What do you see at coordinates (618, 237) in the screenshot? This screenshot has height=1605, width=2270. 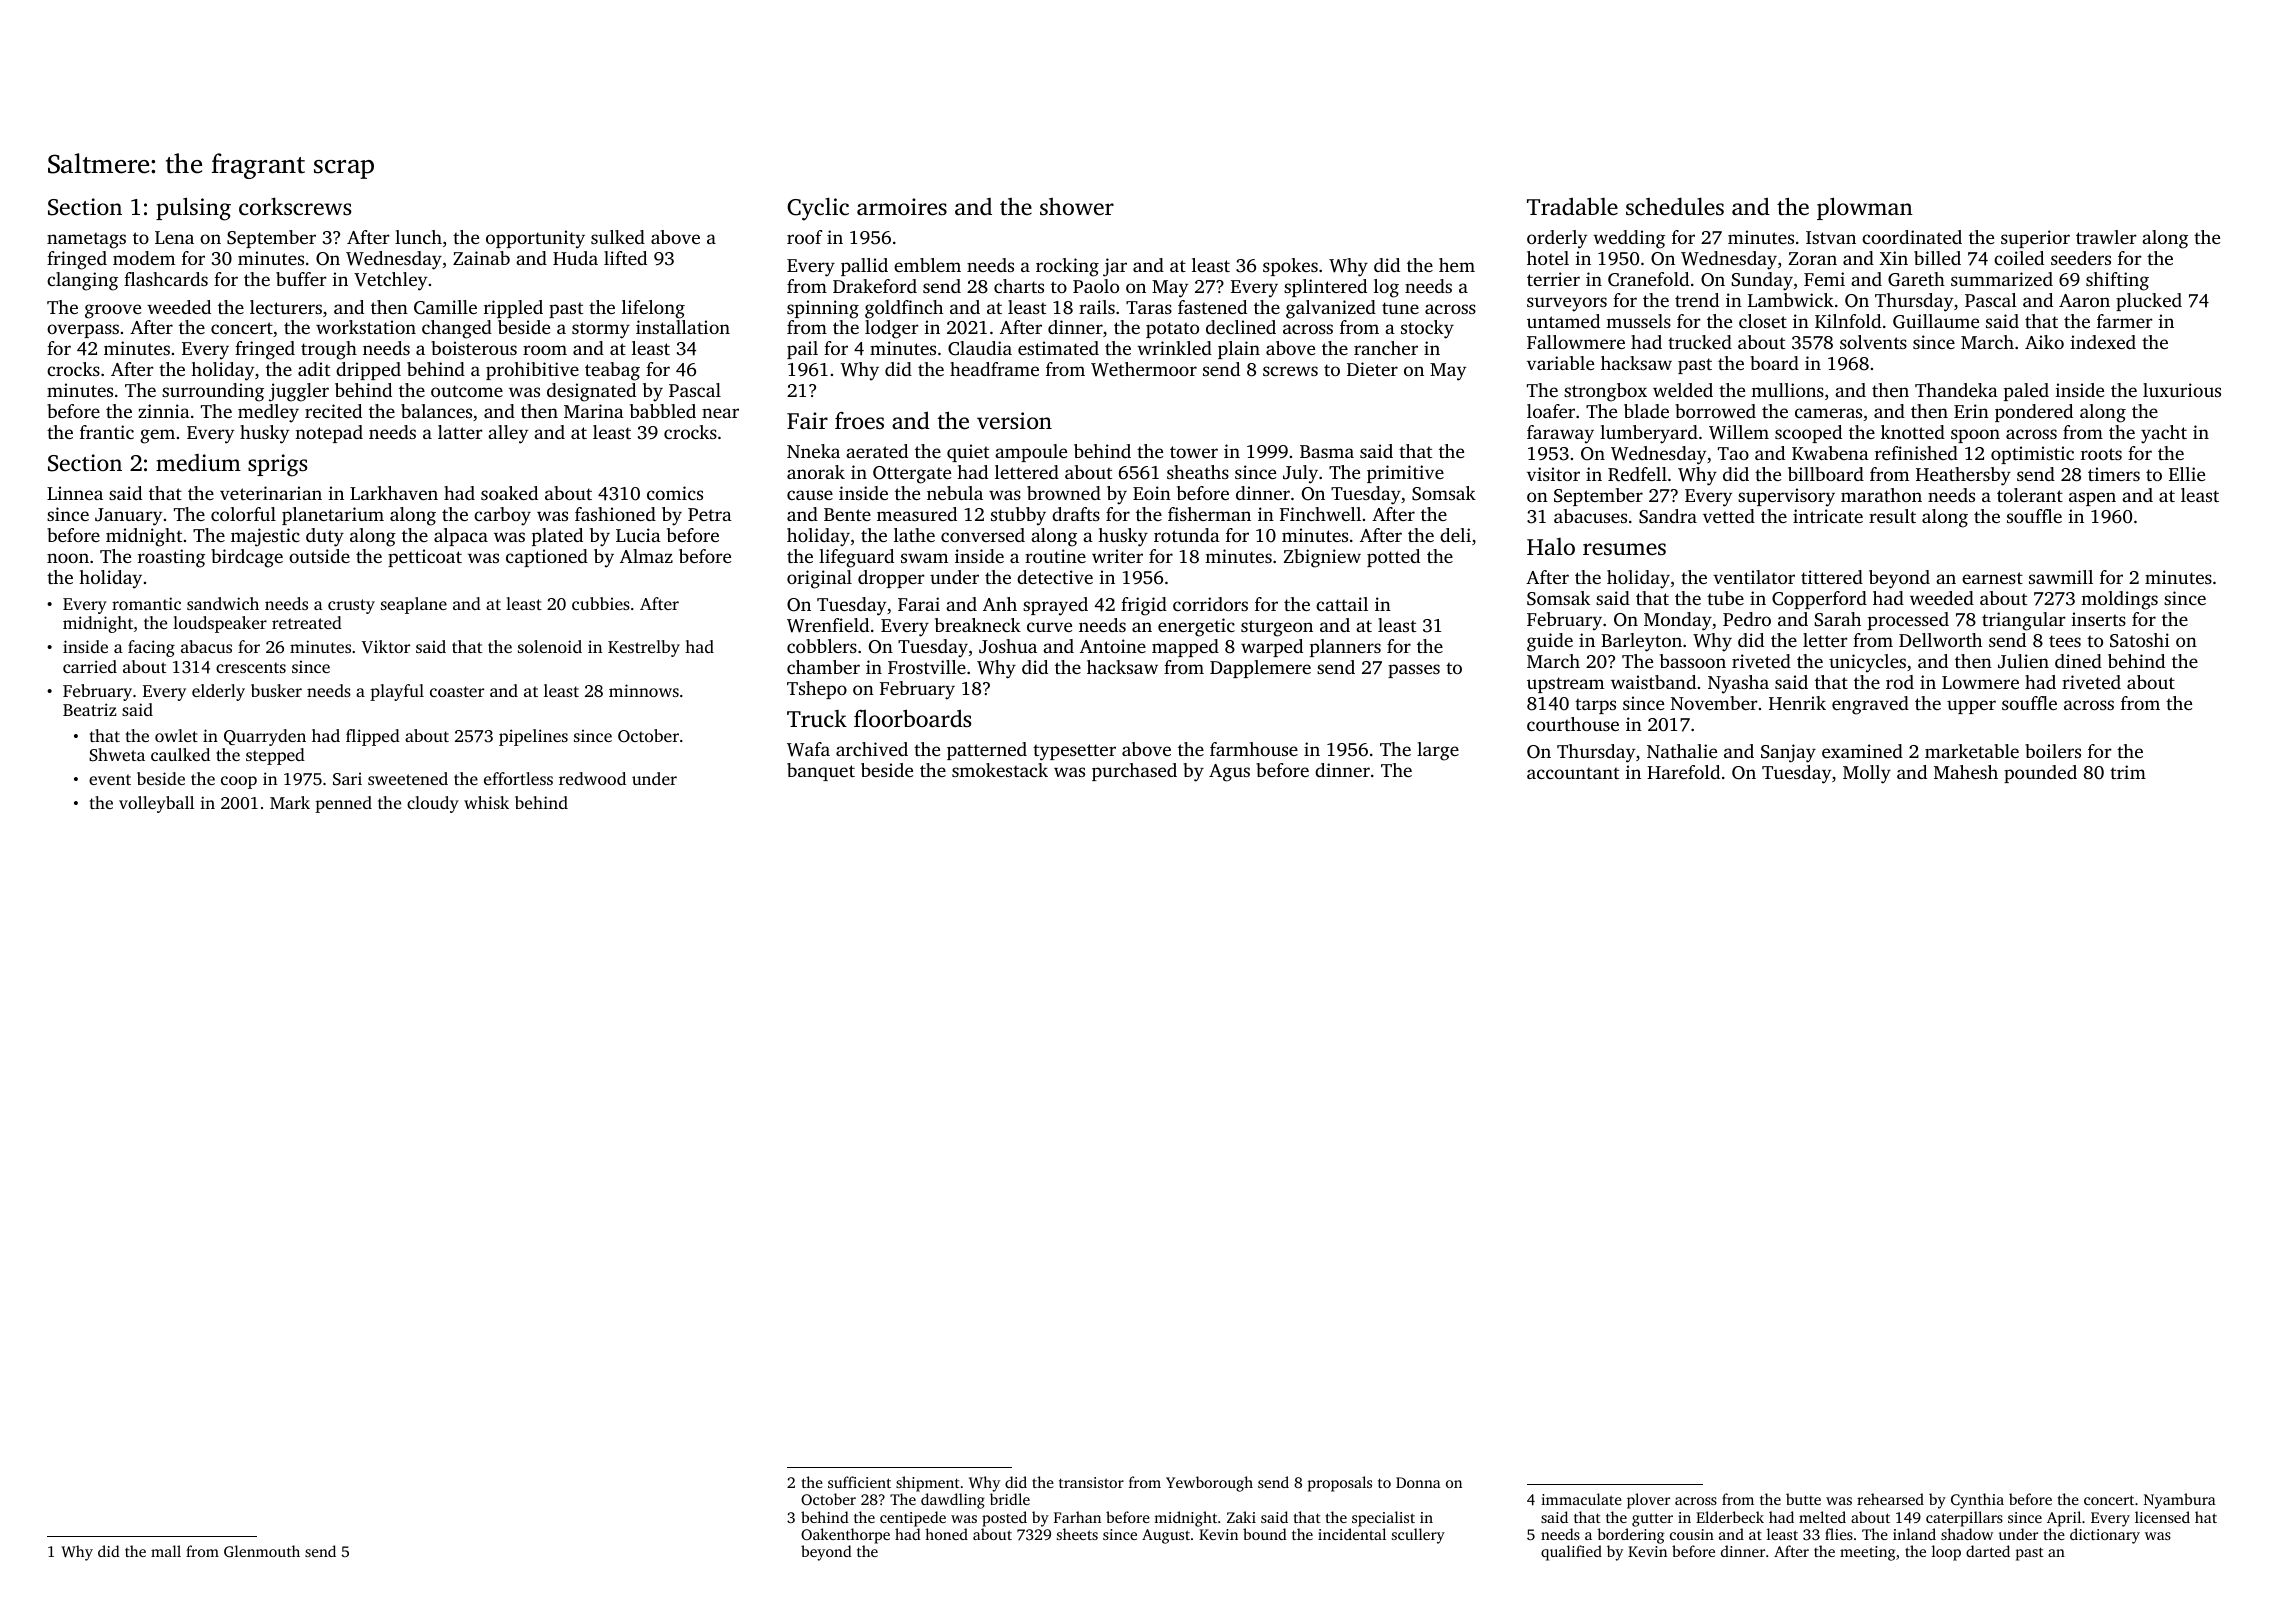 I see `sulked` at bounding box center [618, 237].
